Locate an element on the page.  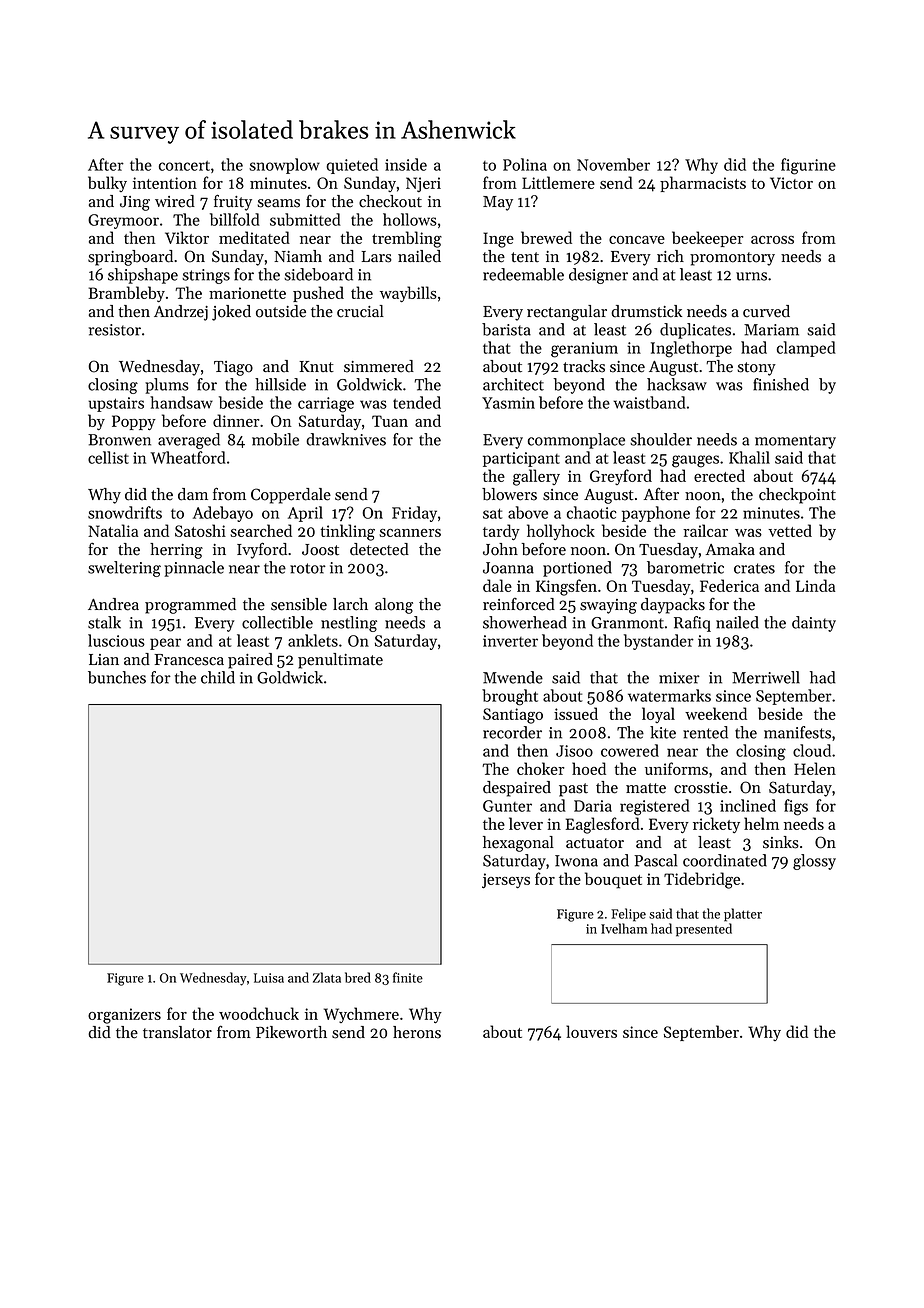
herons is located at coordinates (417, 1032).
